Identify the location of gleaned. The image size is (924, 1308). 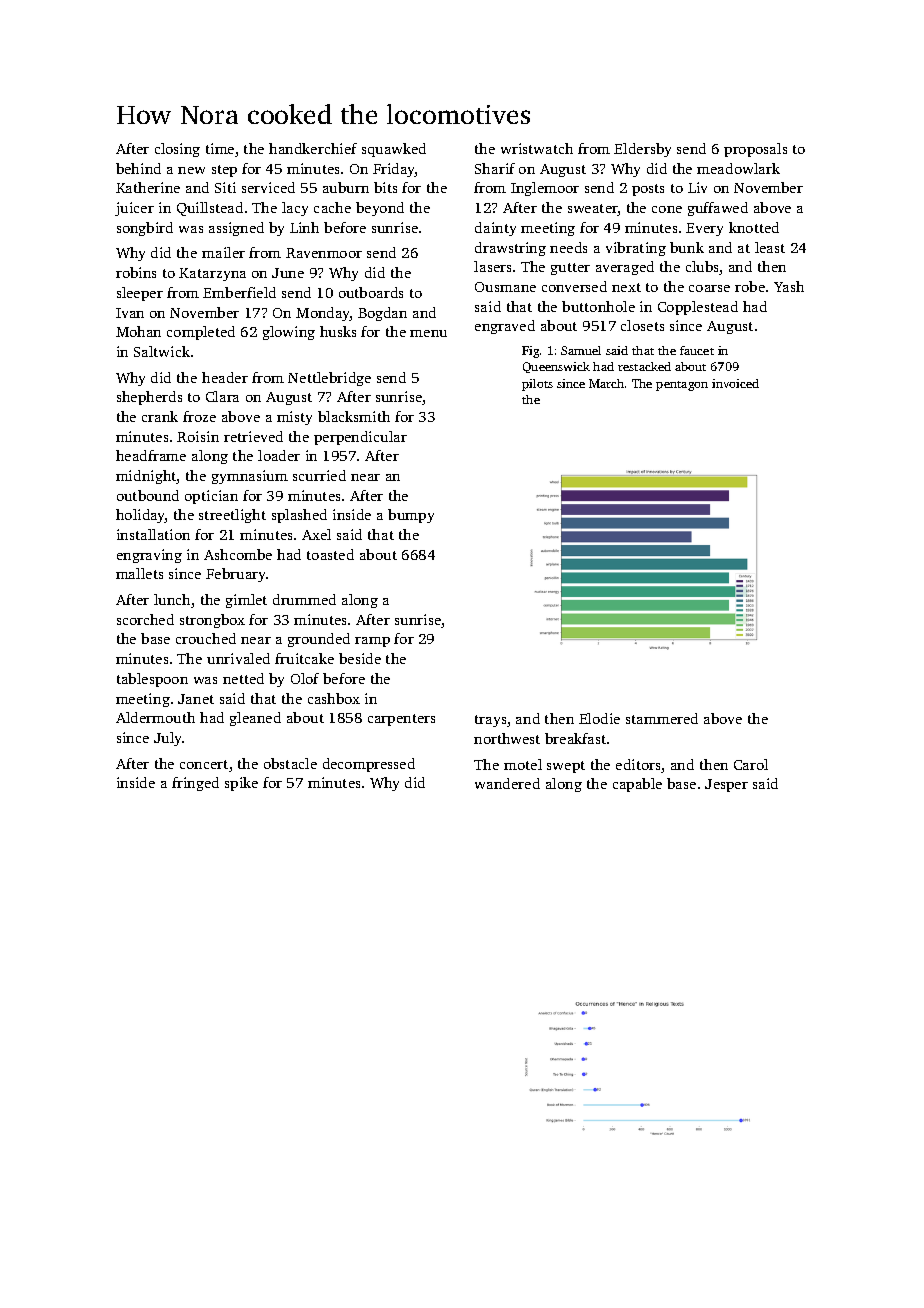
(255, 719).
